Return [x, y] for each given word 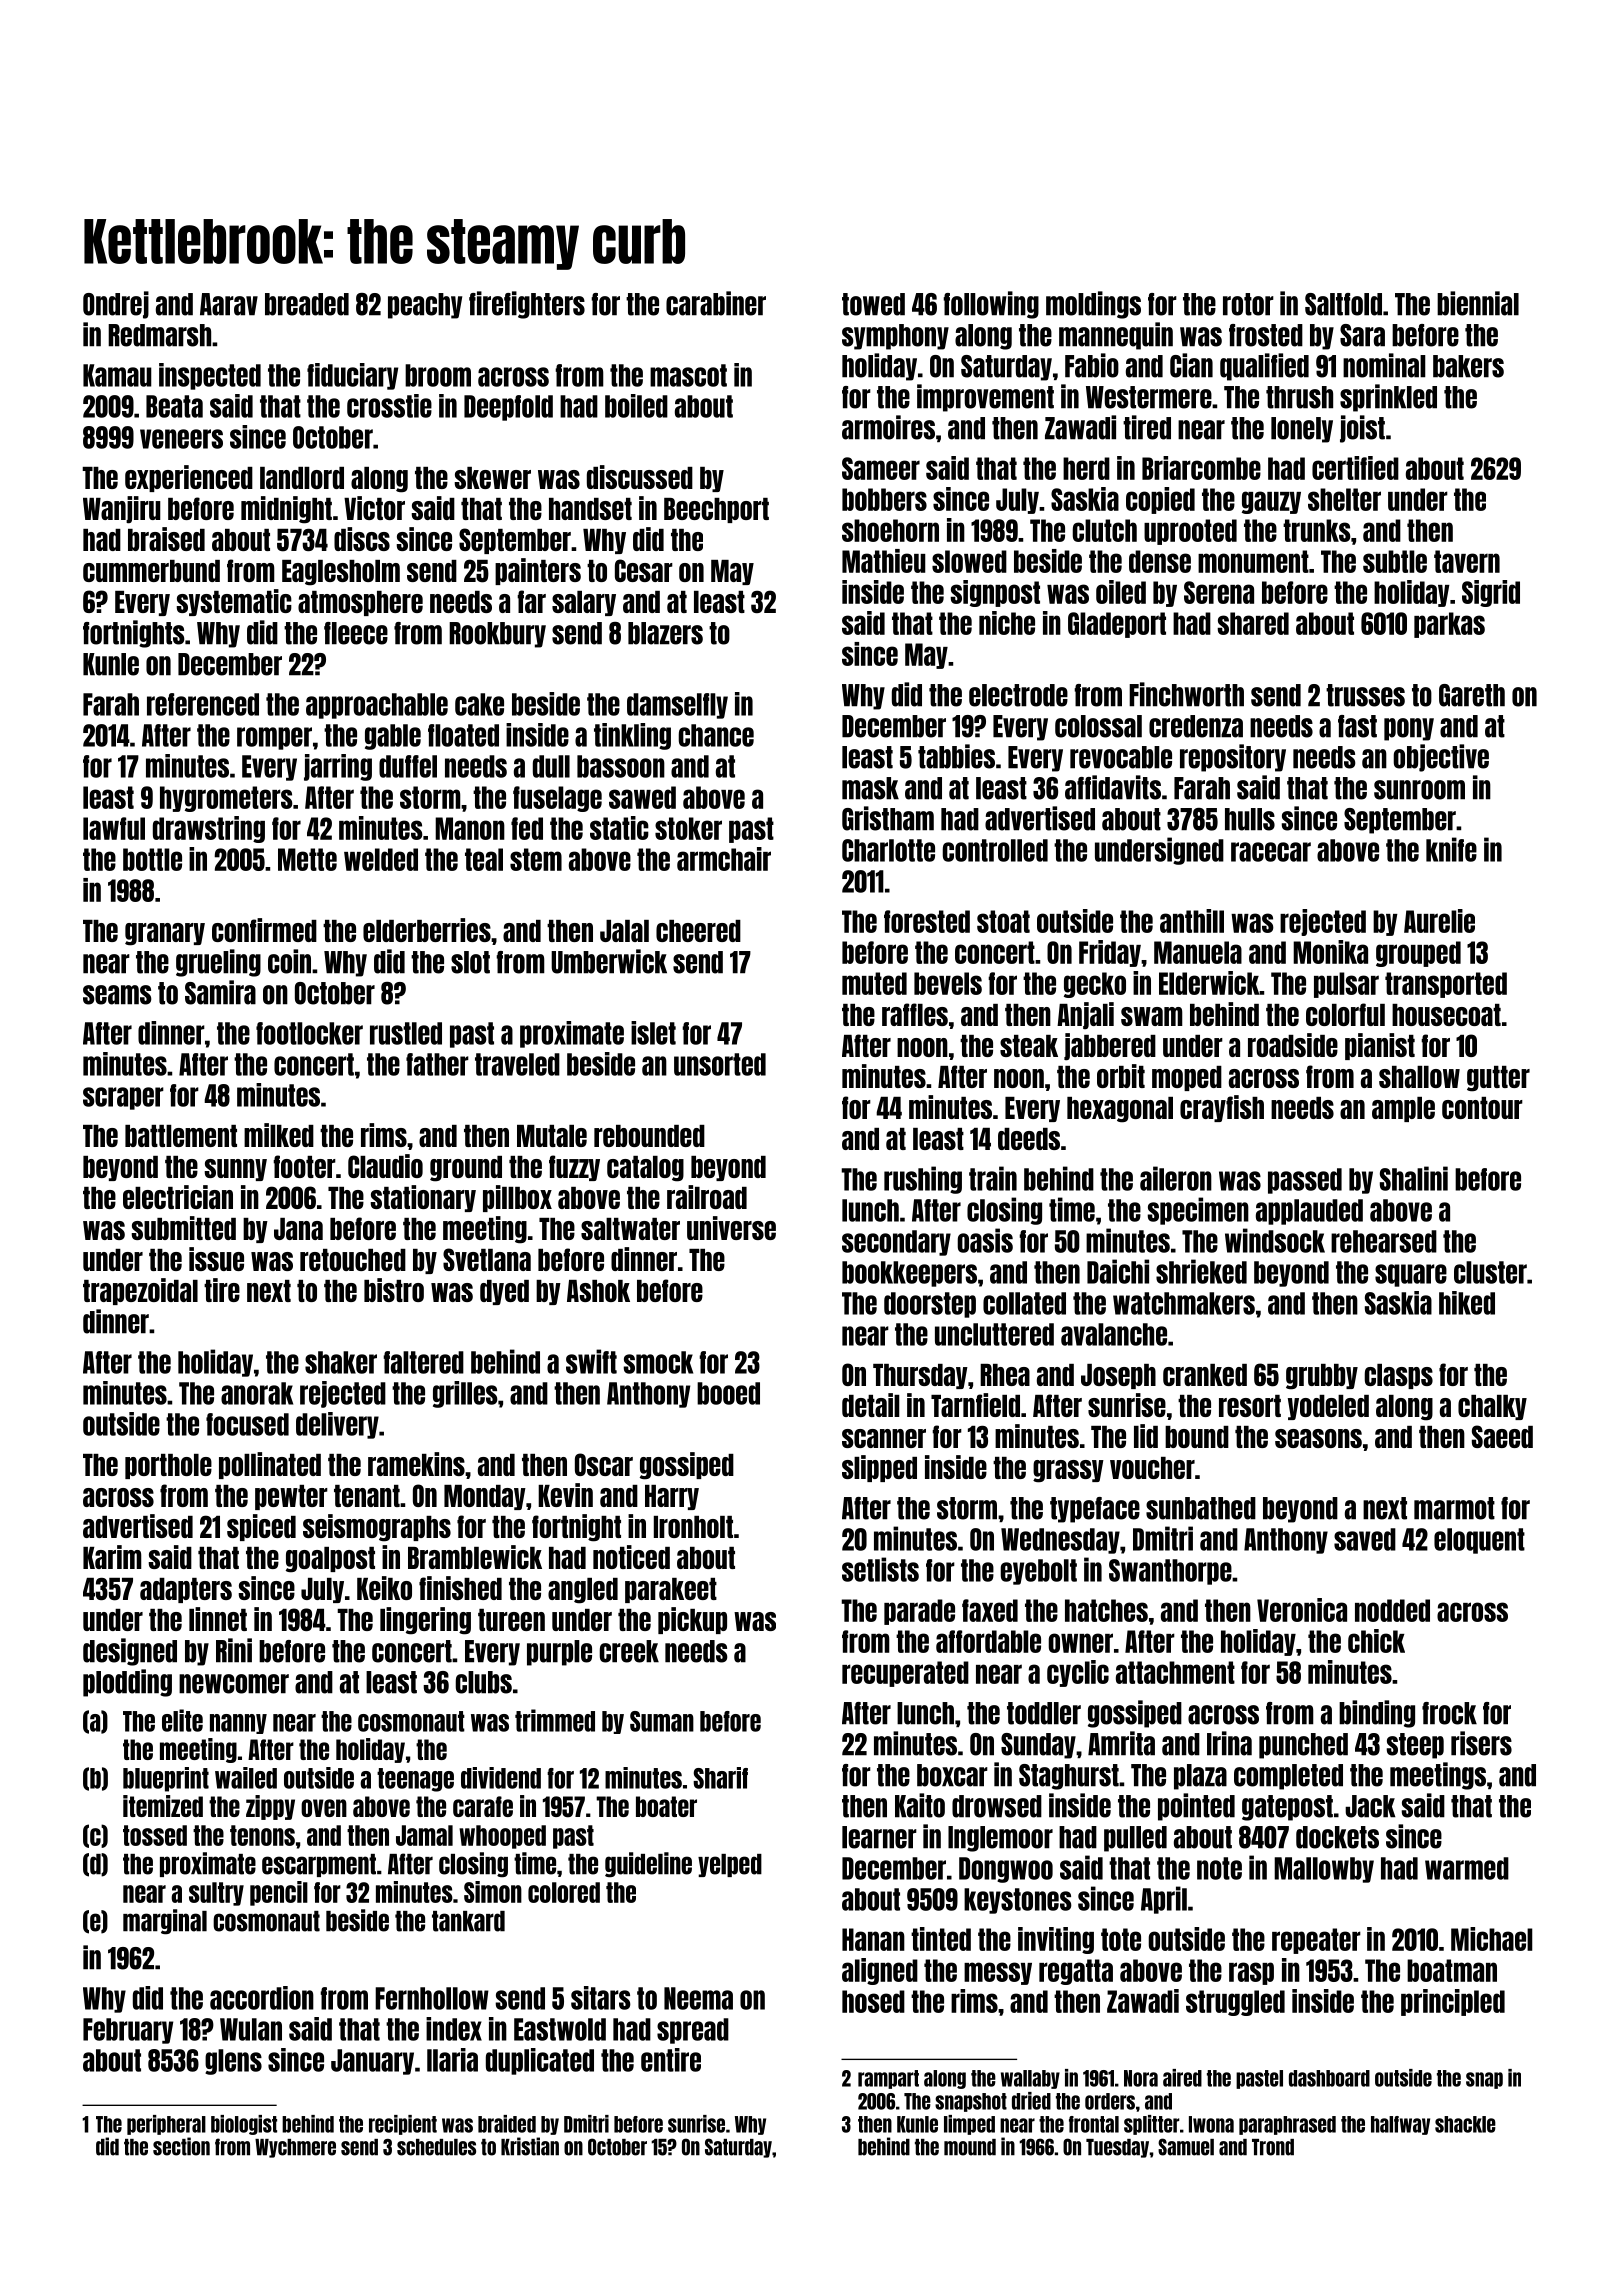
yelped [730, 1865]
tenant [367, 1496]
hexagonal [1120, 1110]
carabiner [716, 303]
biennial [1478, 303]
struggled [1235, 2003]
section [181, 2146]
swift [591, 1361]
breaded [307, 304]
